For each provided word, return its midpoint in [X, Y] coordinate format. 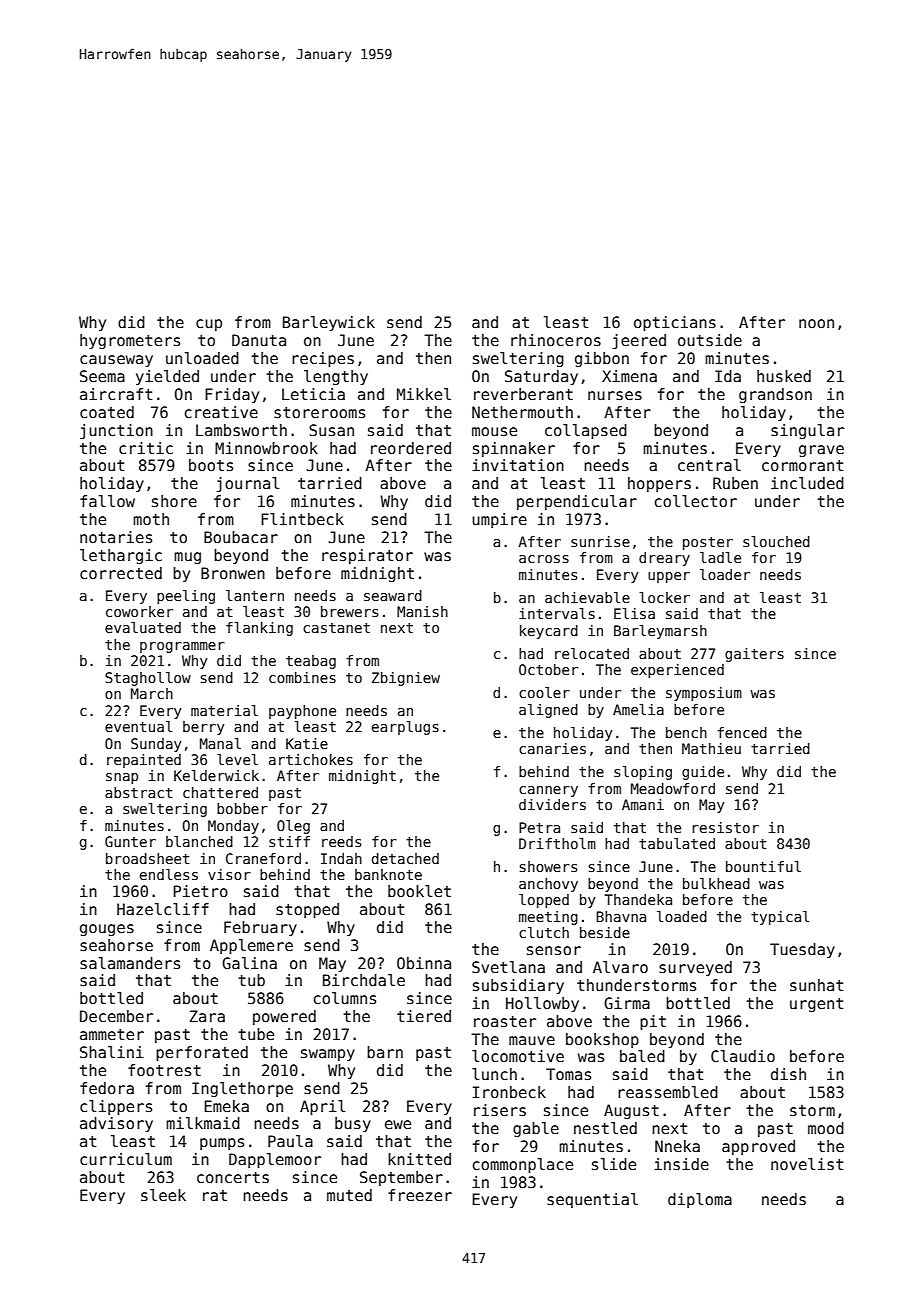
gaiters [754, 655]
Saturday [541, 377]
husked [784, 376]
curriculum [126, 1159]
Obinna [424, 963]
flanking [259, 629]
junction [116, 431]
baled [642, 1056]
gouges [107, 930]
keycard [549, 632]
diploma [700, 1200]
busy [353, 1124]
